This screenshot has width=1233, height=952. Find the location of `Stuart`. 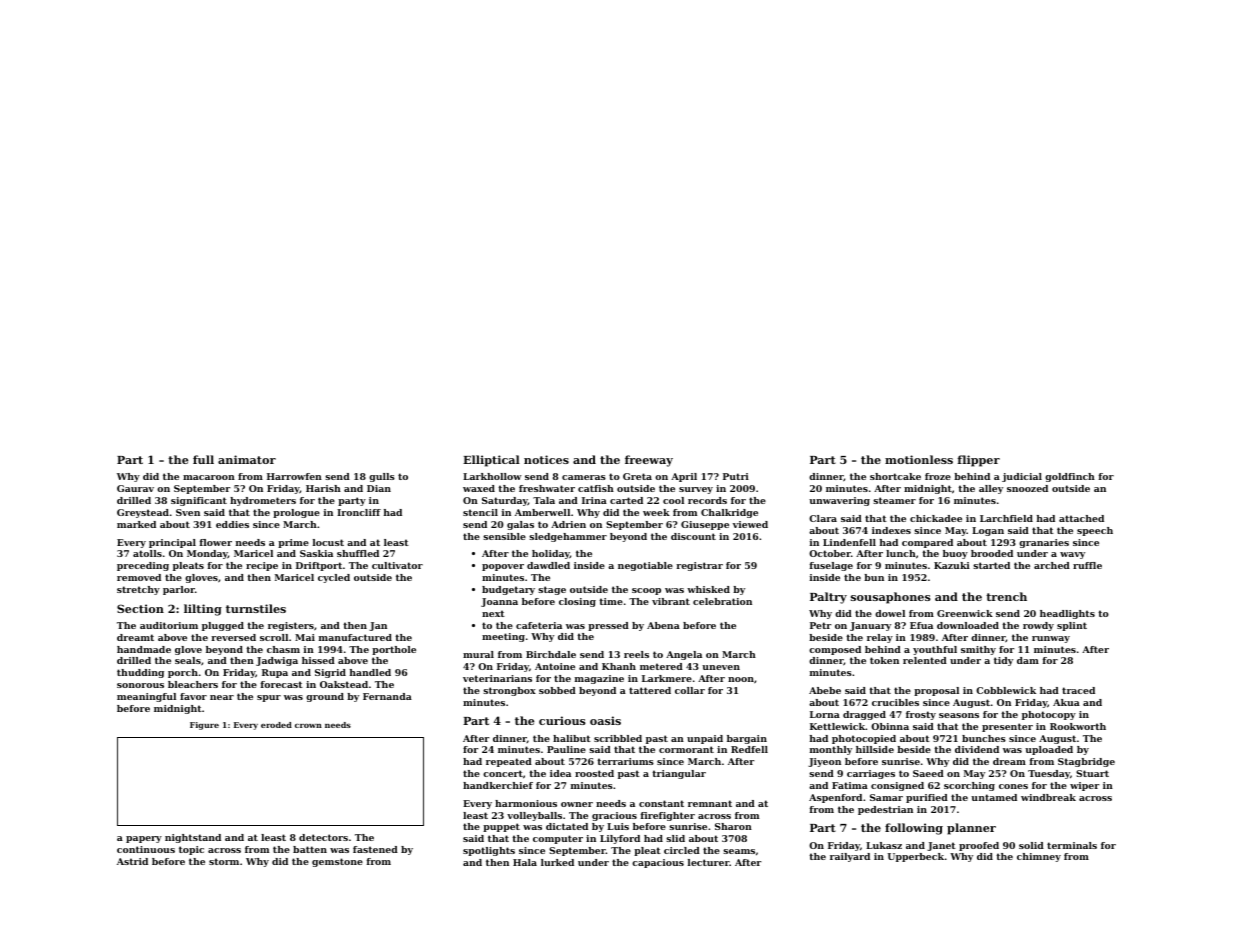

Stuart is located at coordinates (1092, 773).
